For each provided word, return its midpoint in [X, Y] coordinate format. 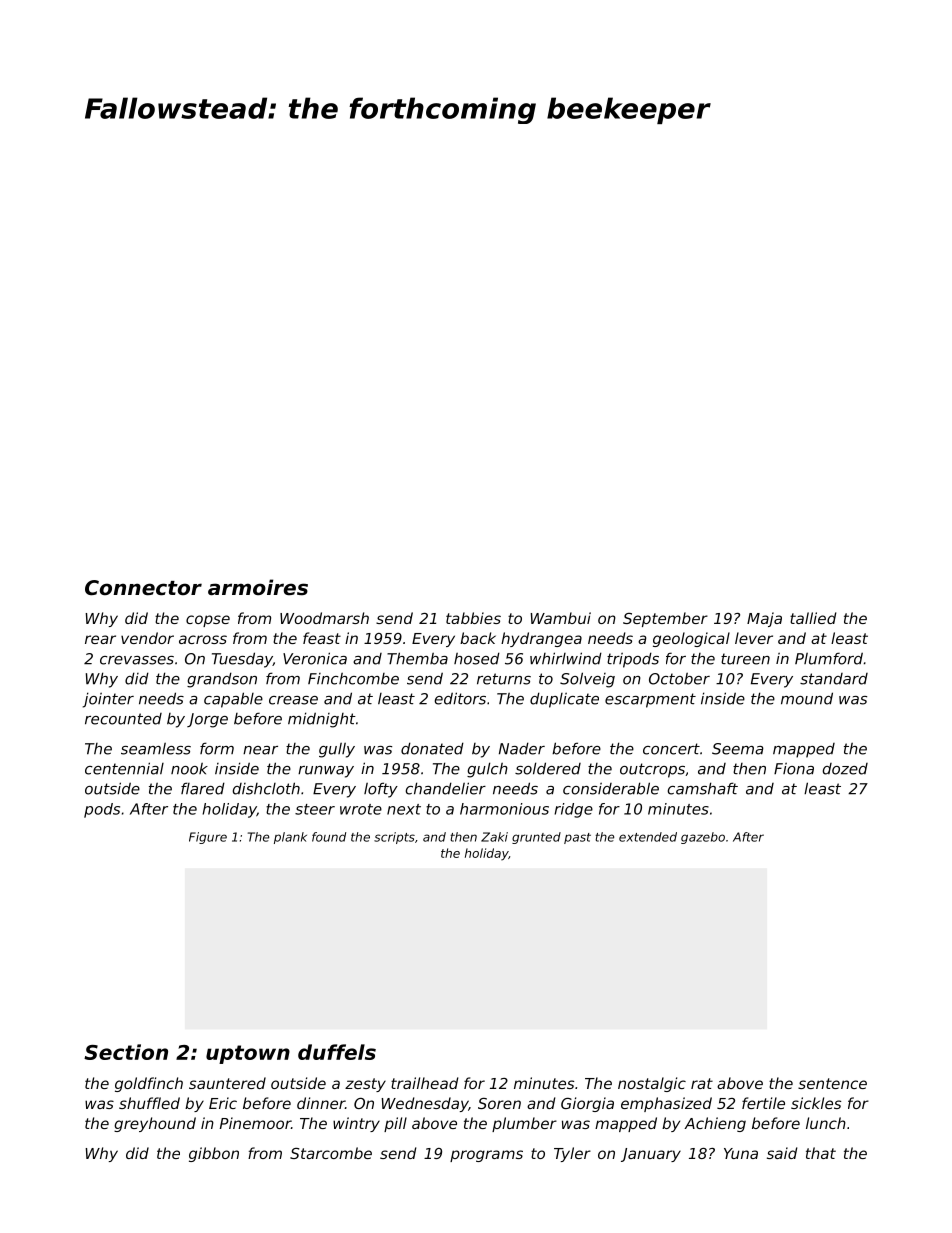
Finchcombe [353, 679]
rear [100, 639]
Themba [417, 658]
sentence [832, 1083]
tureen [745, 659]
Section [126, 1052]
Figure [208, 838]
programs [486, 1156]
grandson [222, 680]
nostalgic [652, 1084]
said [782, 1153]
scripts [394, 838]
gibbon [214, 1154]
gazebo [703, 838]
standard [834, 679]
